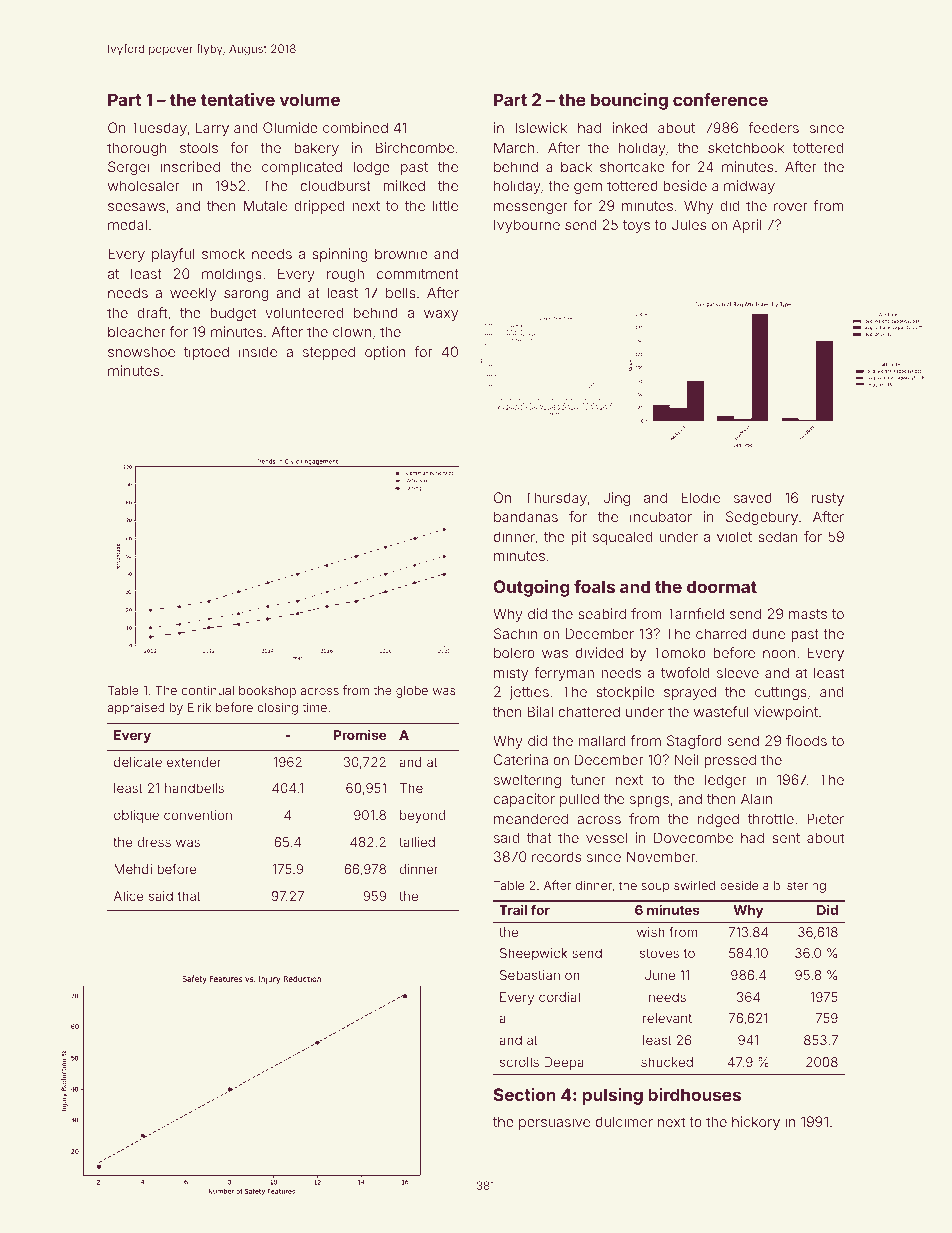  I want to click on persuasive, so click(554, 1123).
